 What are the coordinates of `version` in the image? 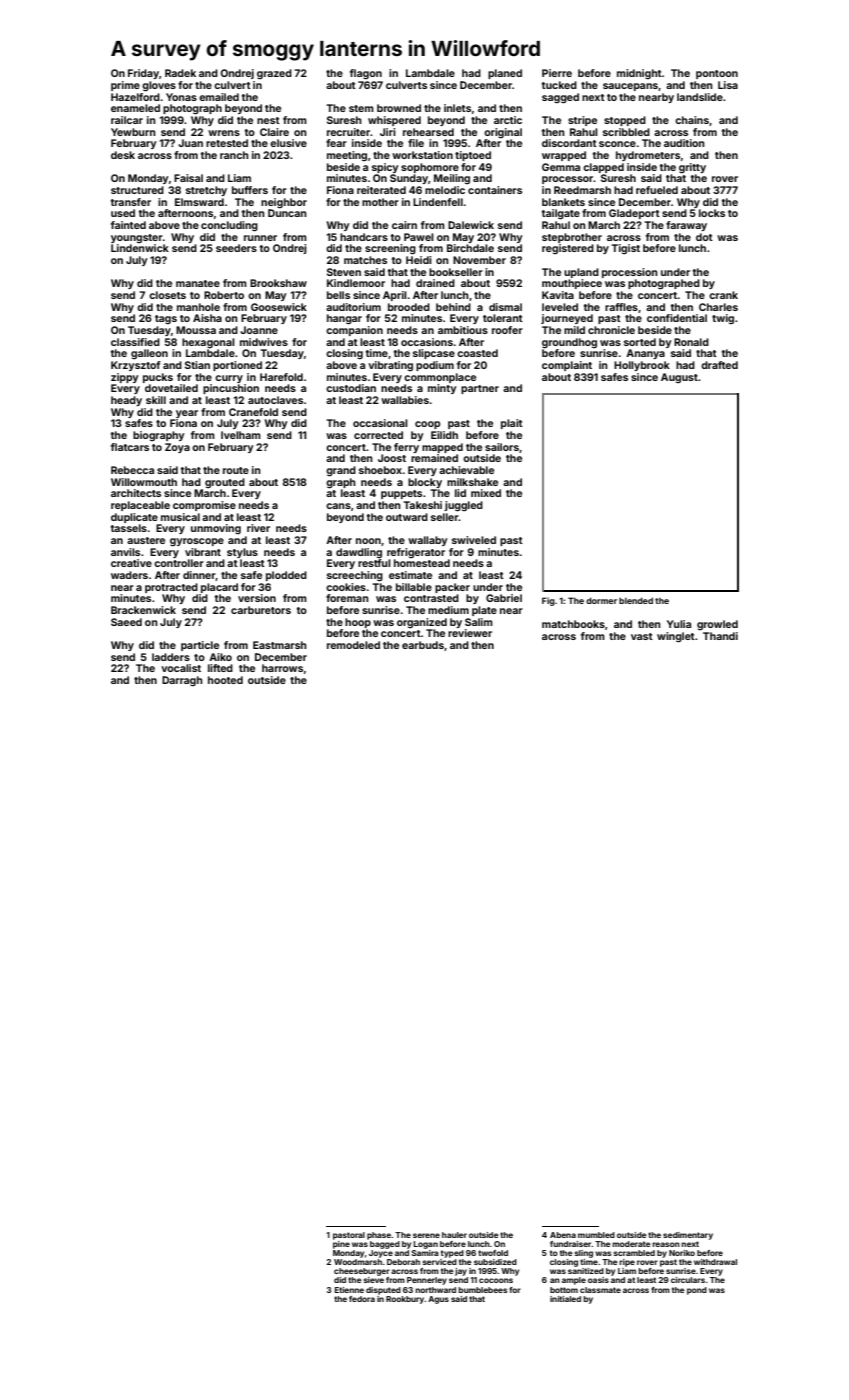 It's located at (257, 598).
